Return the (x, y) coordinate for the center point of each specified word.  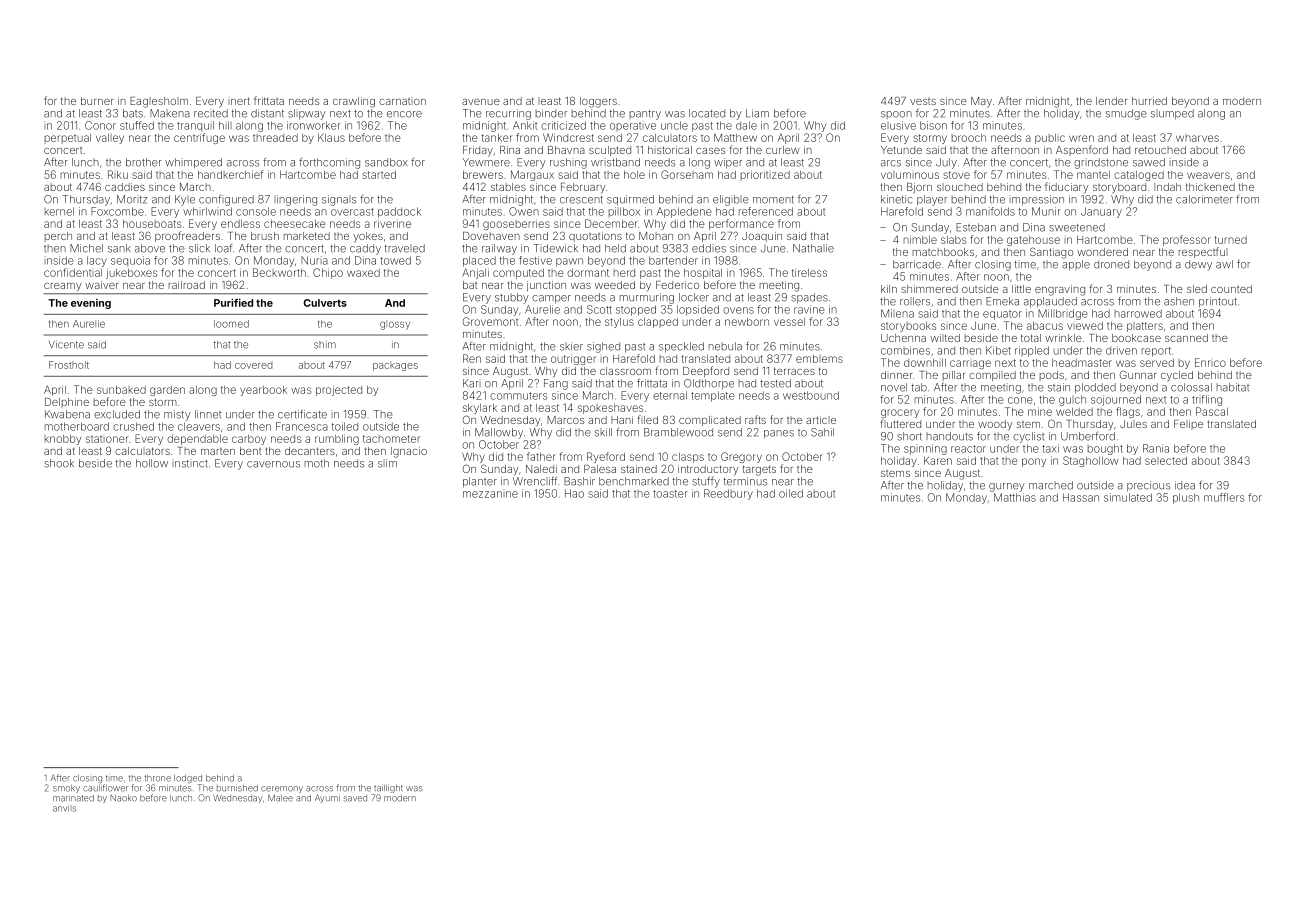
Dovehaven (491, 236)
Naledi (541, 469)
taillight (388, 788)
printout (1218, 302)
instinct (190, 463)
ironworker (314, 125)
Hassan (1081, 497)
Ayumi (327, 798)
